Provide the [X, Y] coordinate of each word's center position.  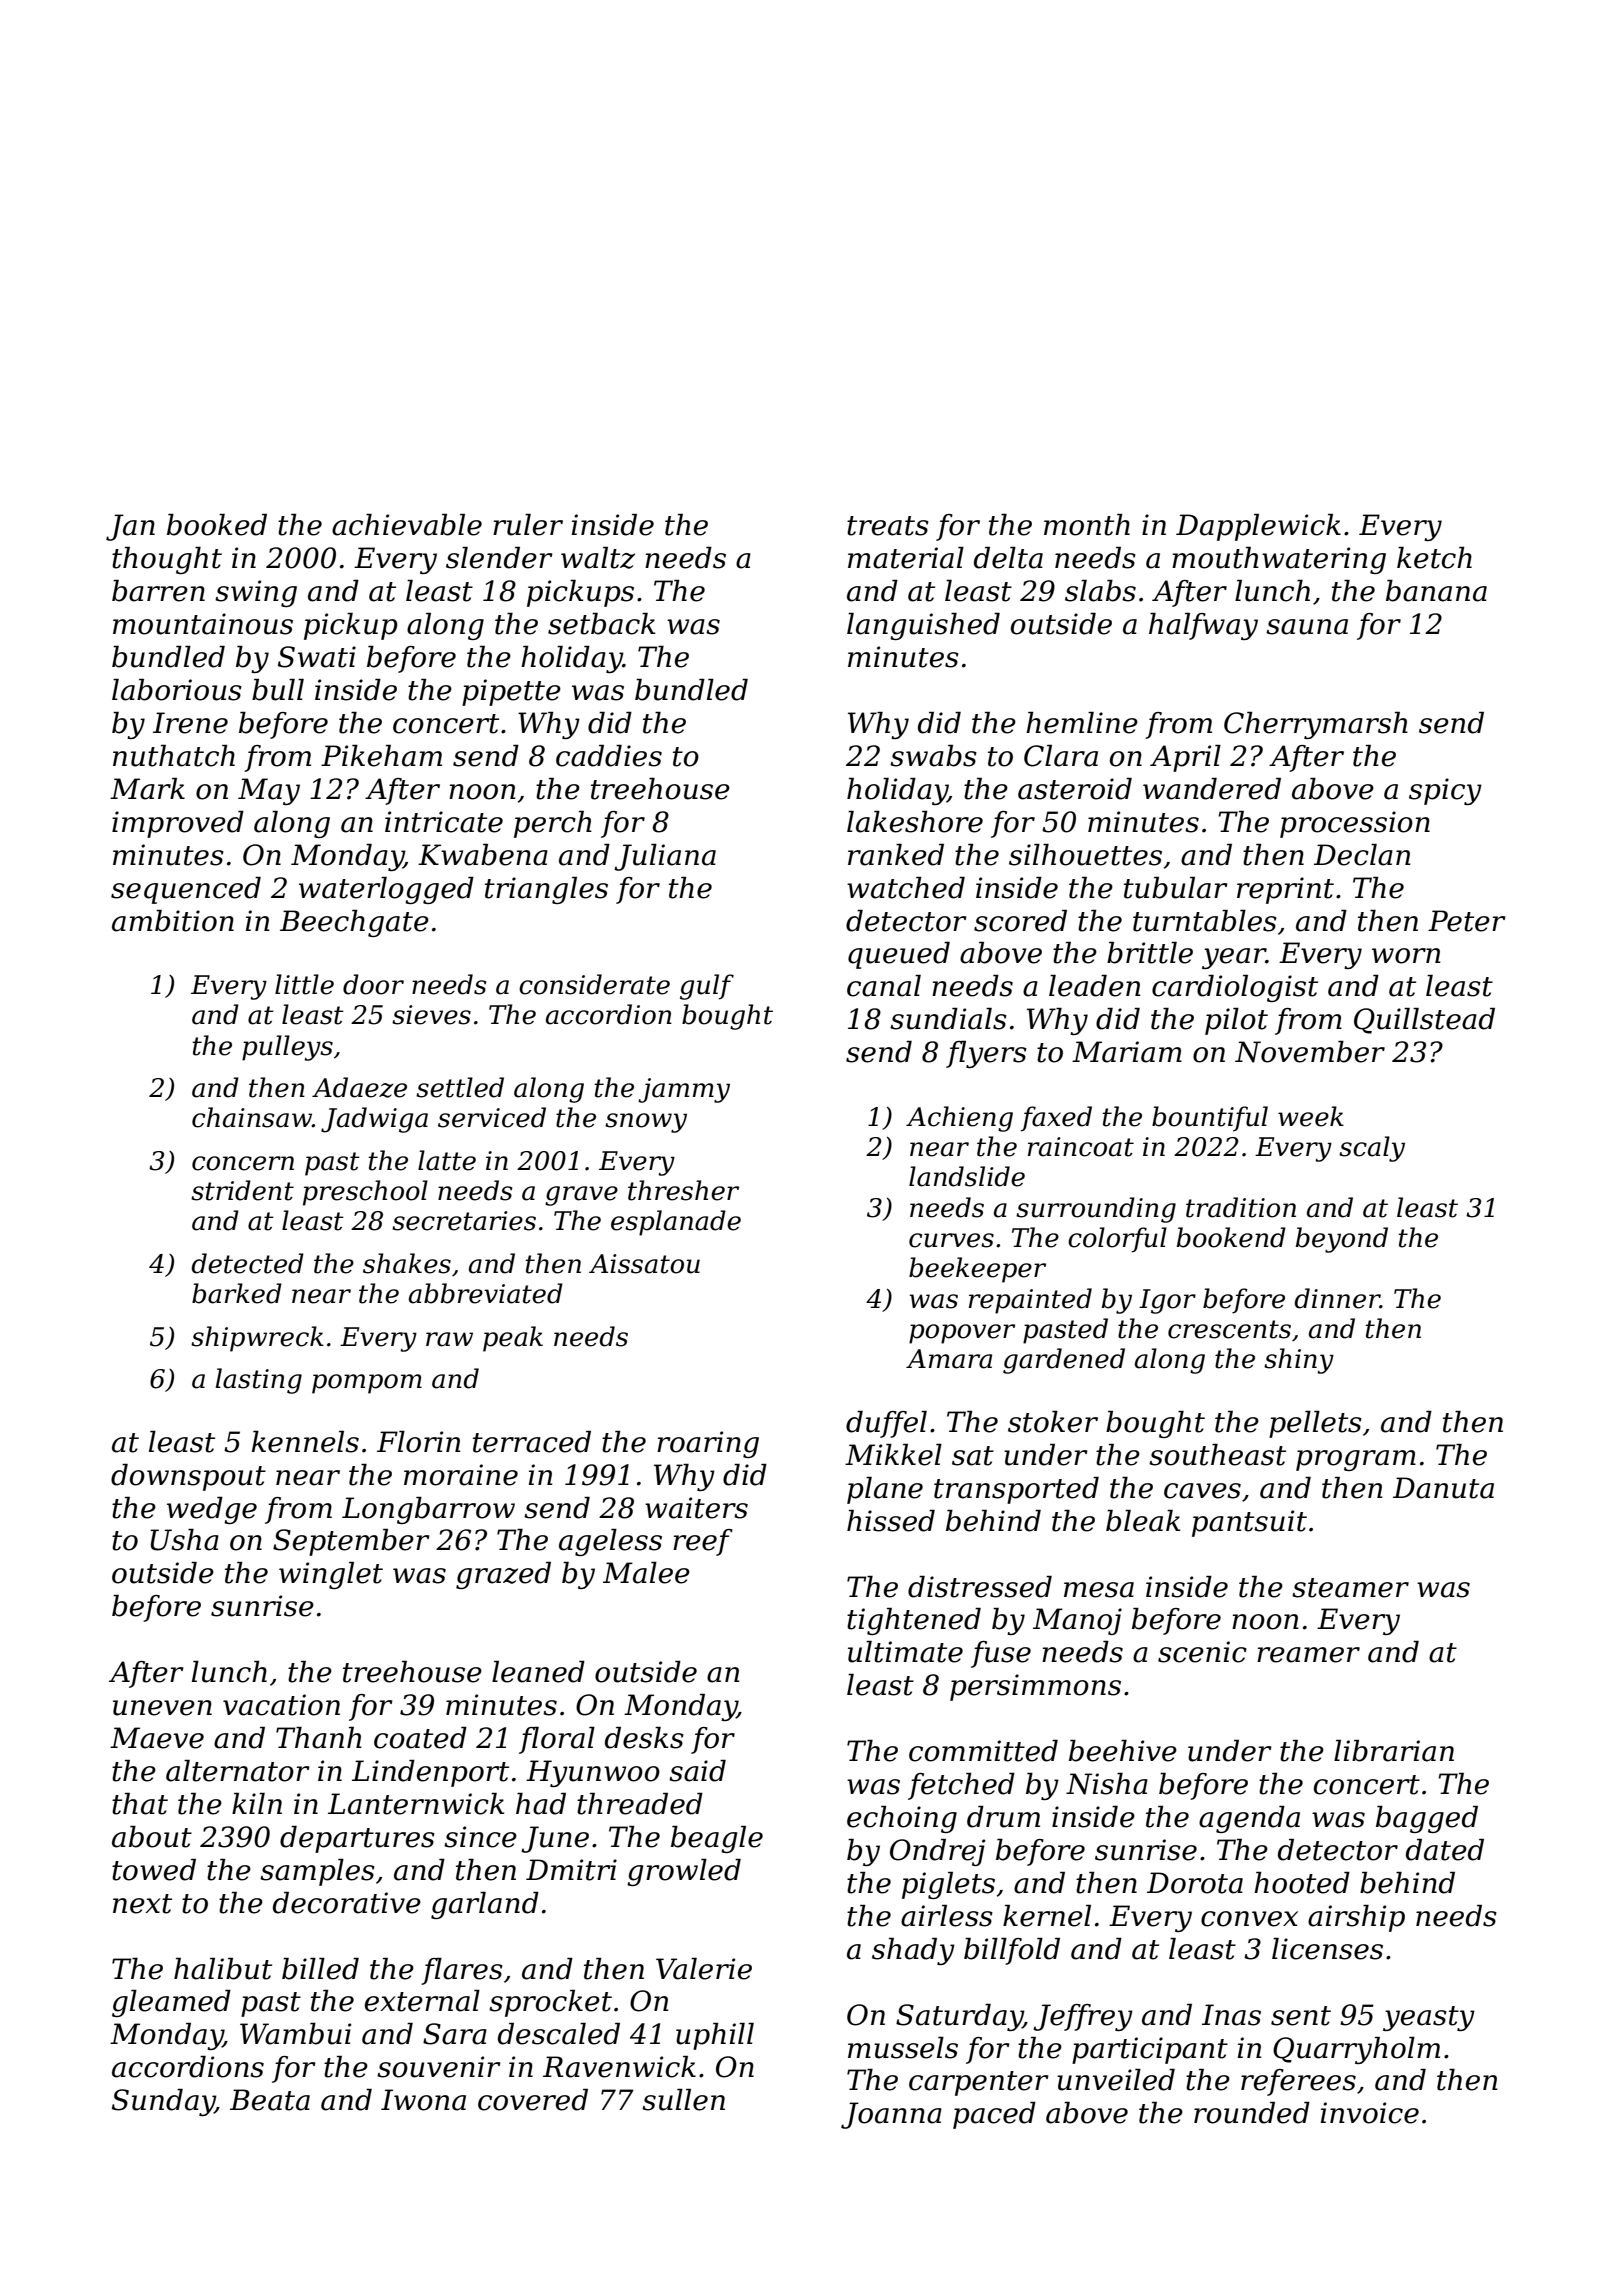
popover [962, 1334]
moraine [461, 1475]
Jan [130, 527]
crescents [1229, 1329]
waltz [598, 558]
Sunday [163, 2102]
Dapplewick [1258, 527]
